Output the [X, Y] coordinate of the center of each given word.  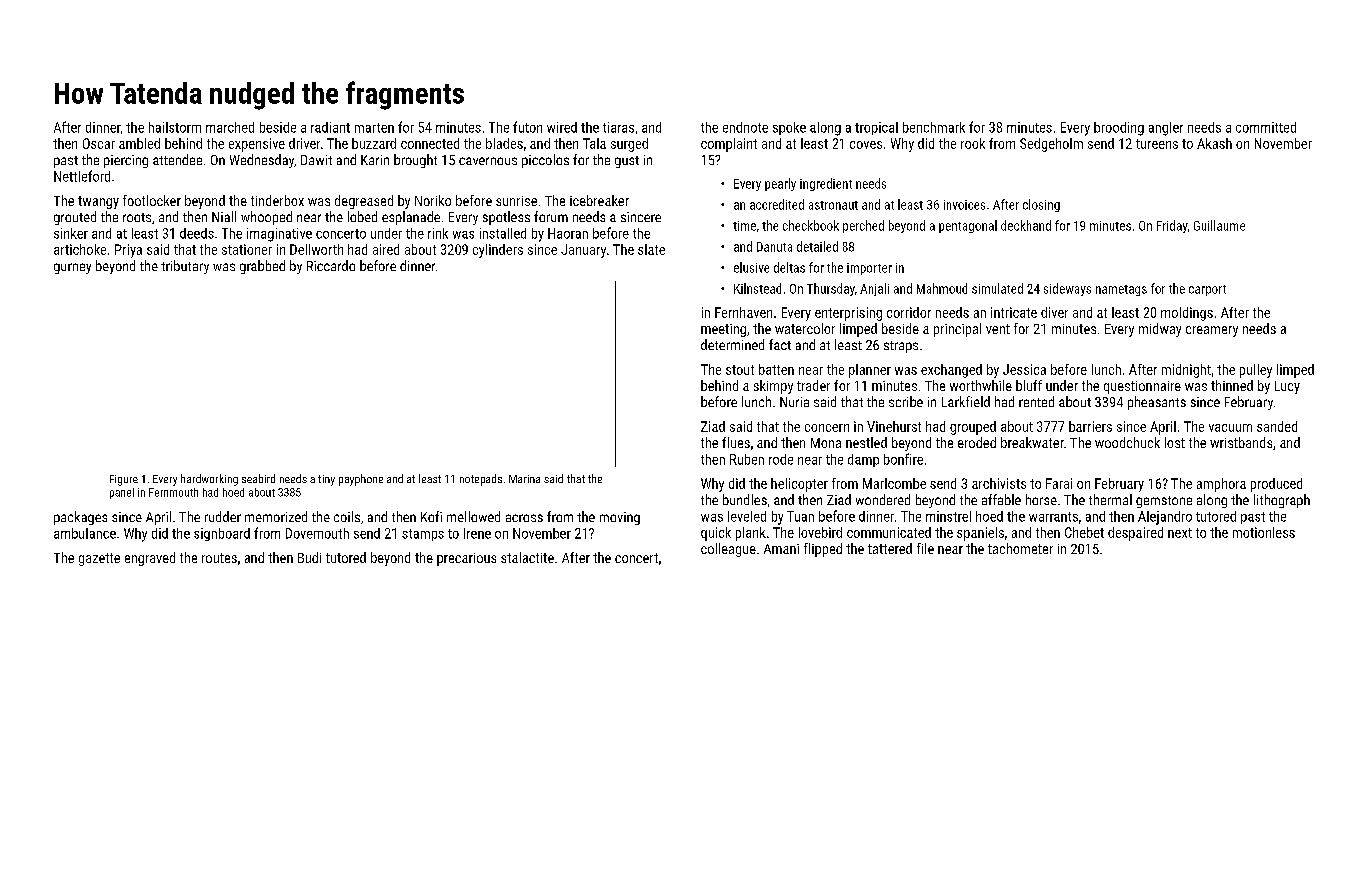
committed [1266, 127]
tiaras [618, 127]
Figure [124, 480]
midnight [1186, 371]
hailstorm [175, 127]
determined [732, 344]
